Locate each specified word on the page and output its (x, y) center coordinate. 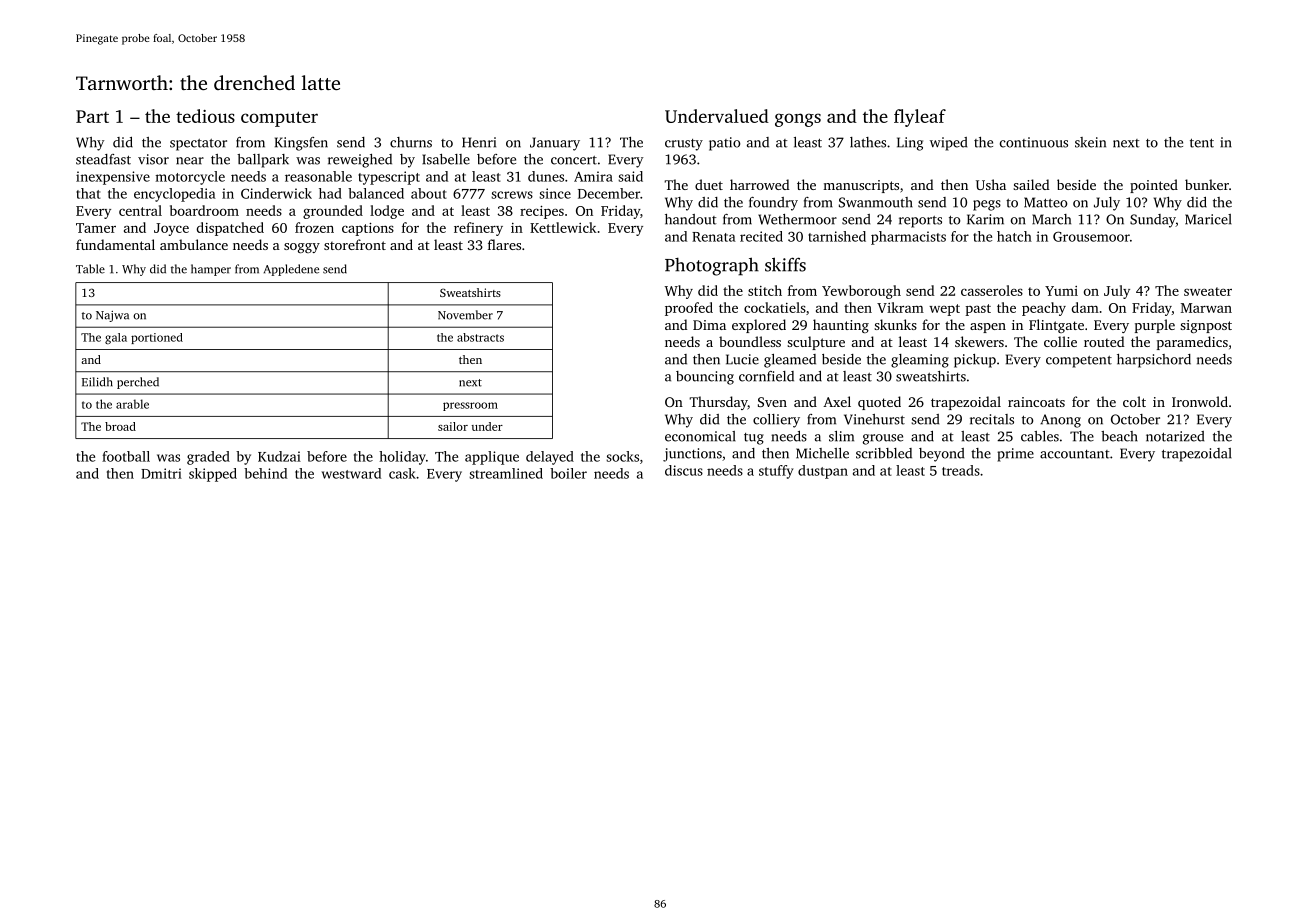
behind (265, 473)
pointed (1154, 186)
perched (138, 383)
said (630, 176)
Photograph (712, 266)
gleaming (920, 361)
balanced (376, 193)
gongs (798, 120)
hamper (211, 270)
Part (92, 116)
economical (700, 436)
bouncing (705, 378)
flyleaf (920, 118)
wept (944, 310)
